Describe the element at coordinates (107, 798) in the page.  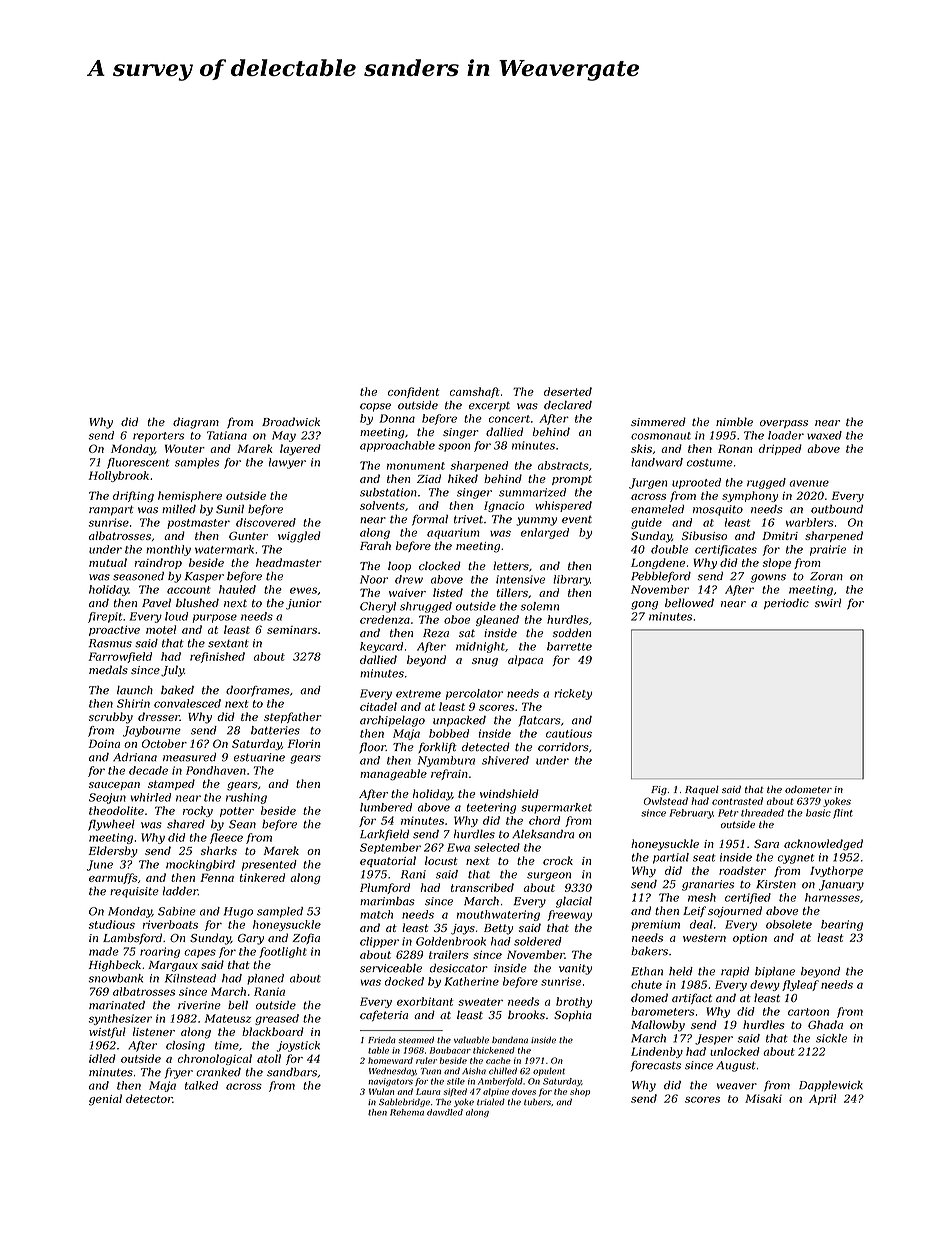
I see `Seojun` at that location.
